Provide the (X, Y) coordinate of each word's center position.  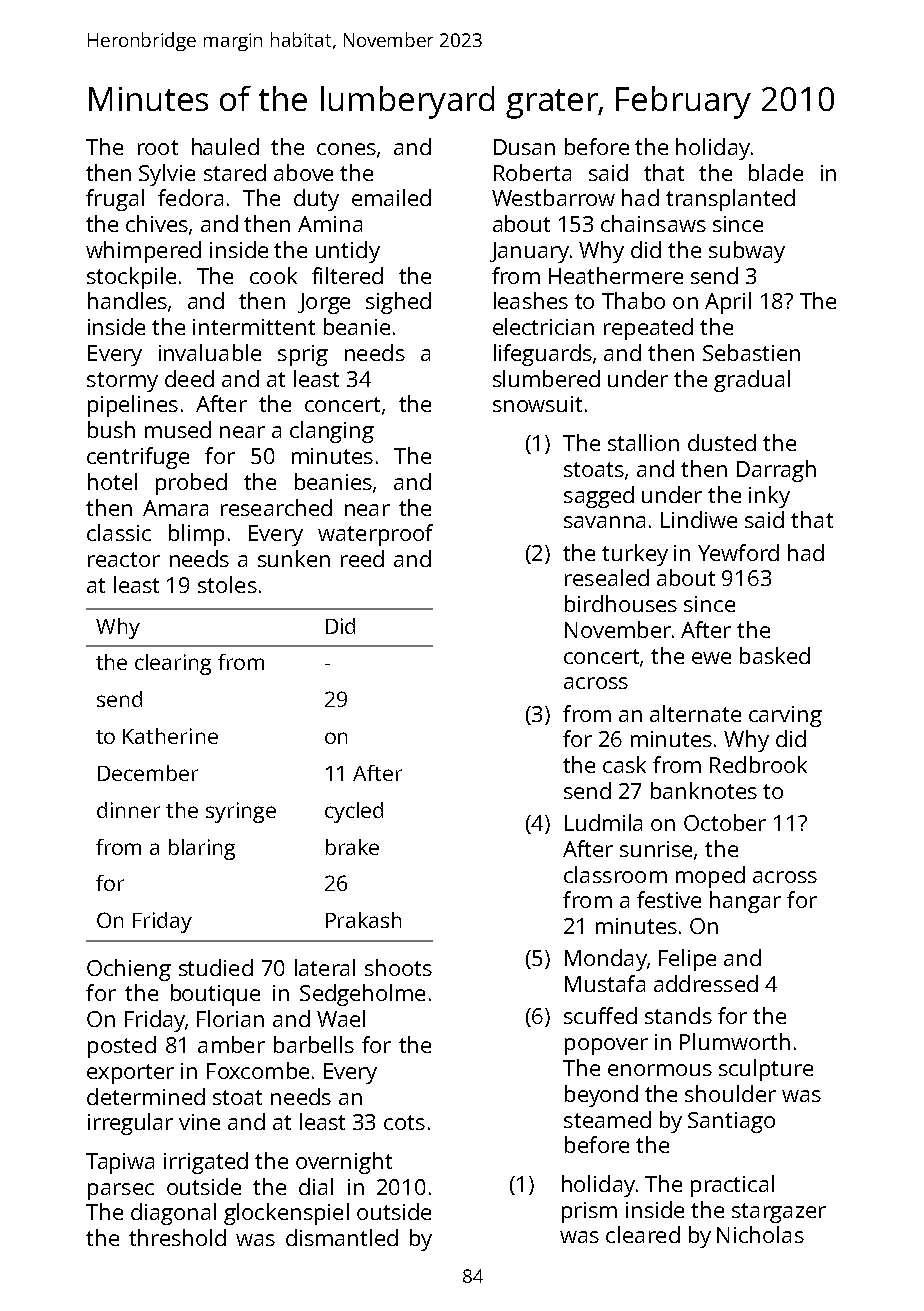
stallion (643, 442)
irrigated (206, 1163)
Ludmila (603, 822)
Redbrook (758, 764)
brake (352, 847)
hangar (745, 902)
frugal (115, 200)
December (148, 773)
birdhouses (621, 603)
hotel (112, 481)
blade (776, 172)
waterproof (375, 535)
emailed (391, 197)
